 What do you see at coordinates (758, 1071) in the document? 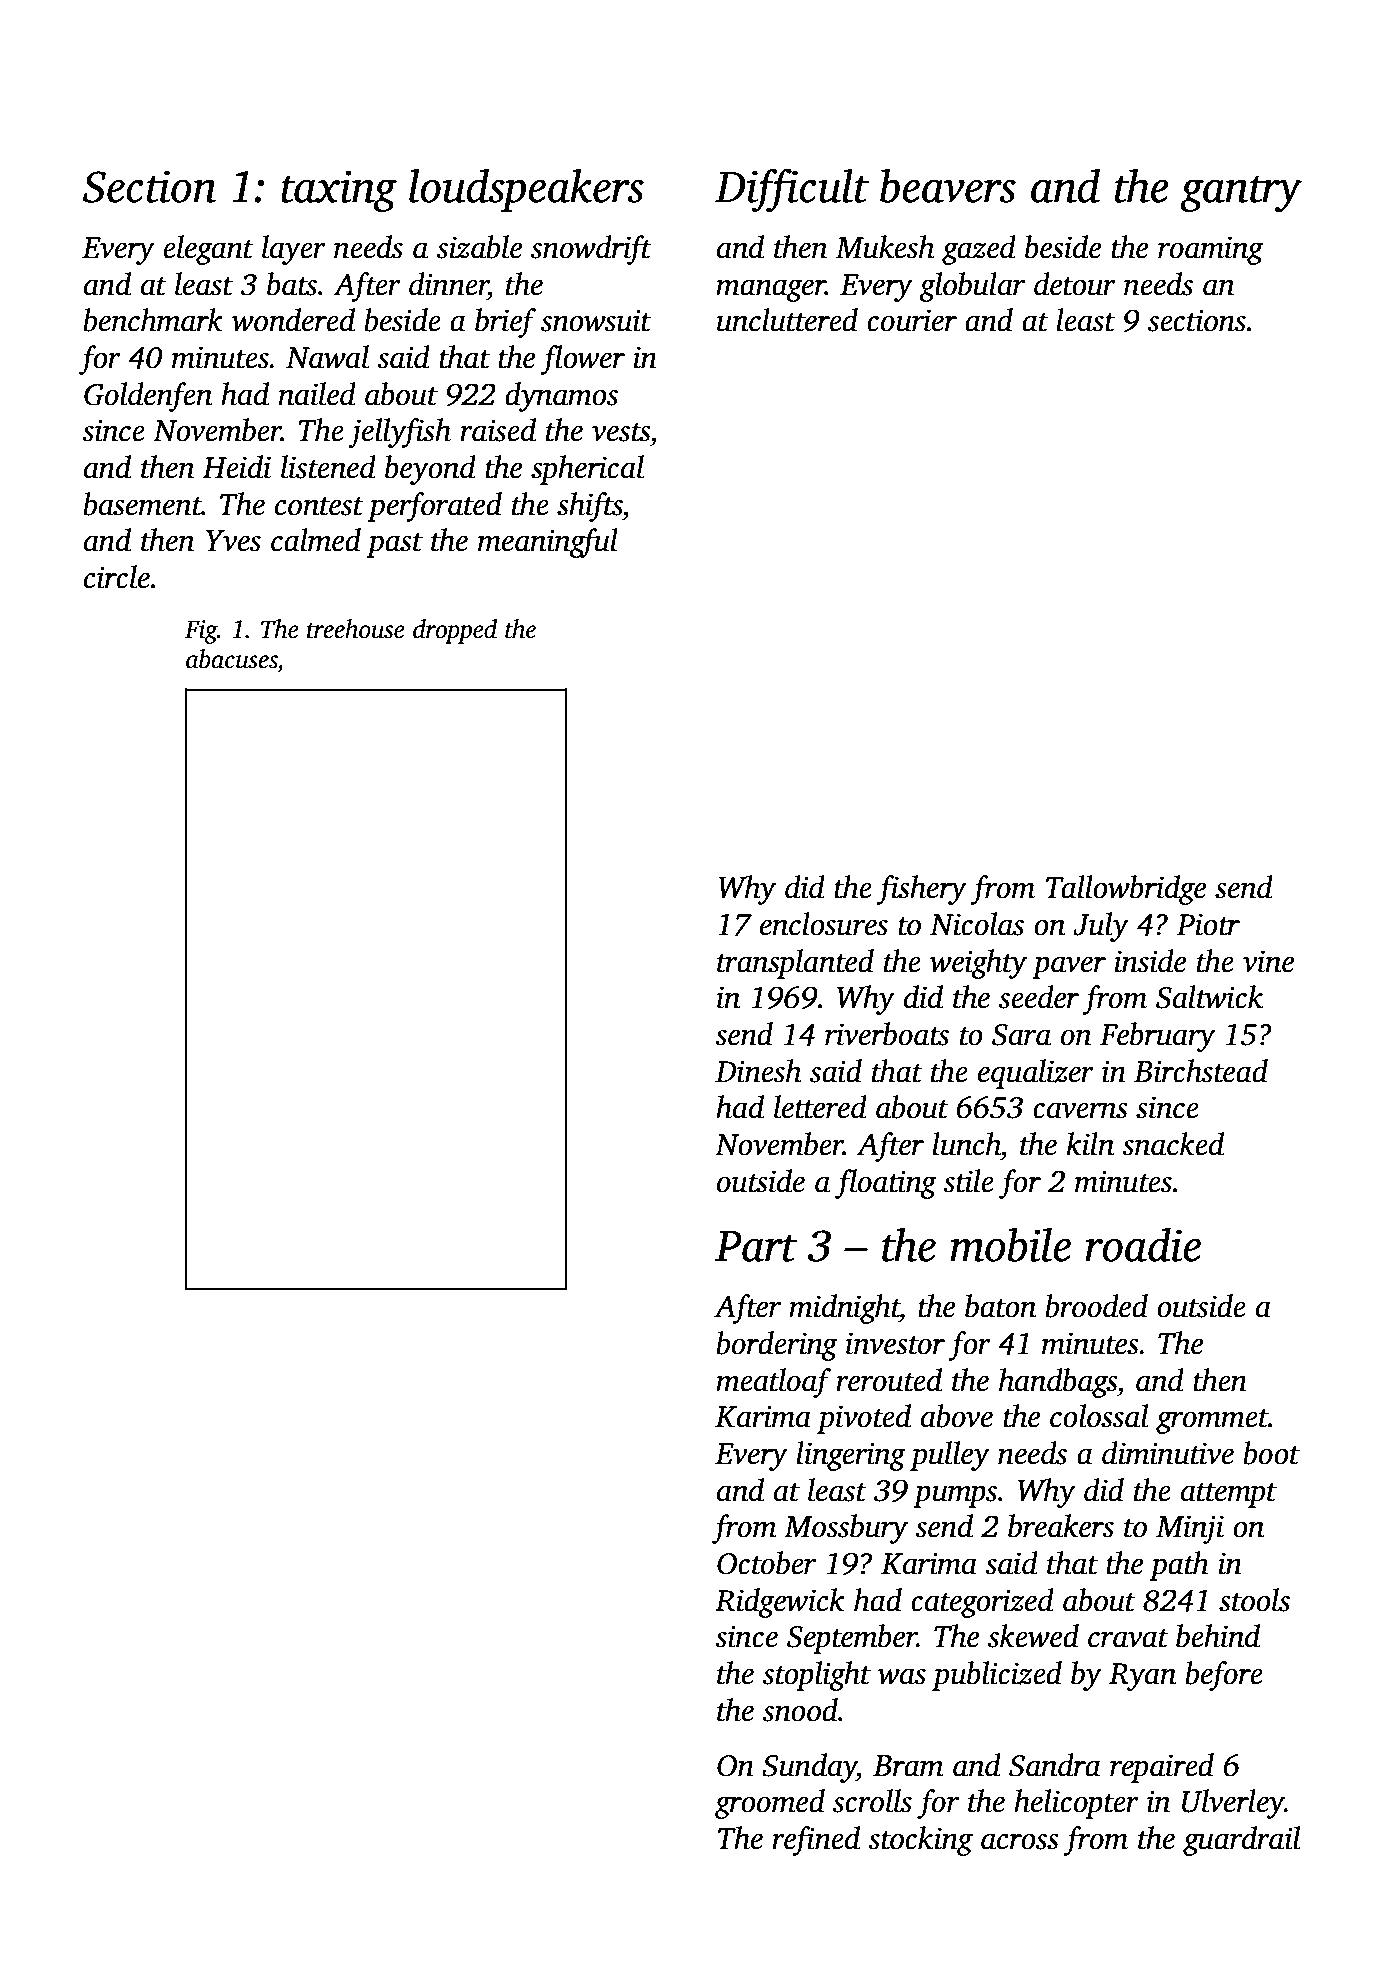
I see `Dinesh` at bounding box center [758, 1071].
